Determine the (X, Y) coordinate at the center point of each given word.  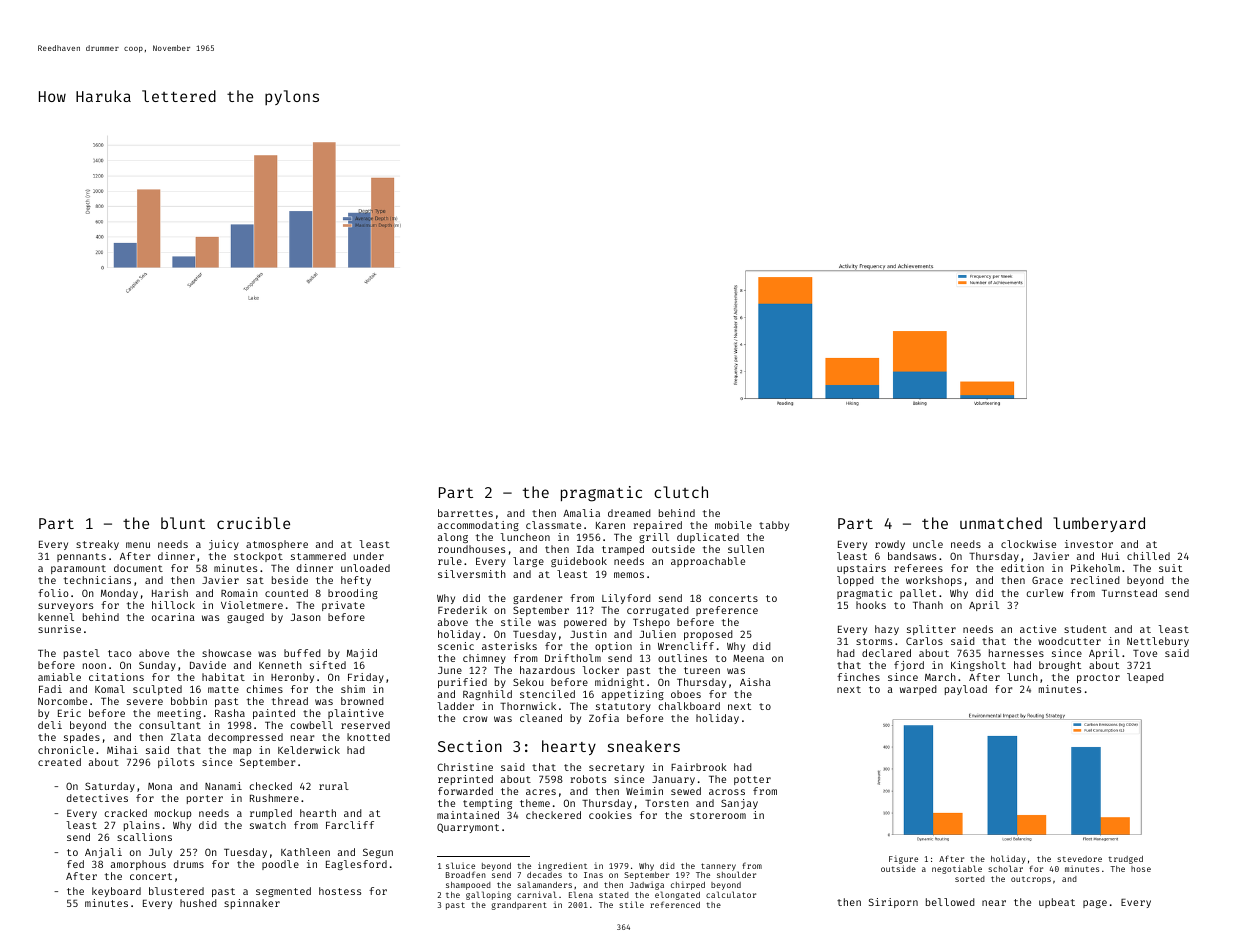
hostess (340, 891)
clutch (681, 492)
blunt (183, 523)
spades (82, 738)
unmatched (1001, 523)
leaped (1145, 678)
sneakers (644, 746)
